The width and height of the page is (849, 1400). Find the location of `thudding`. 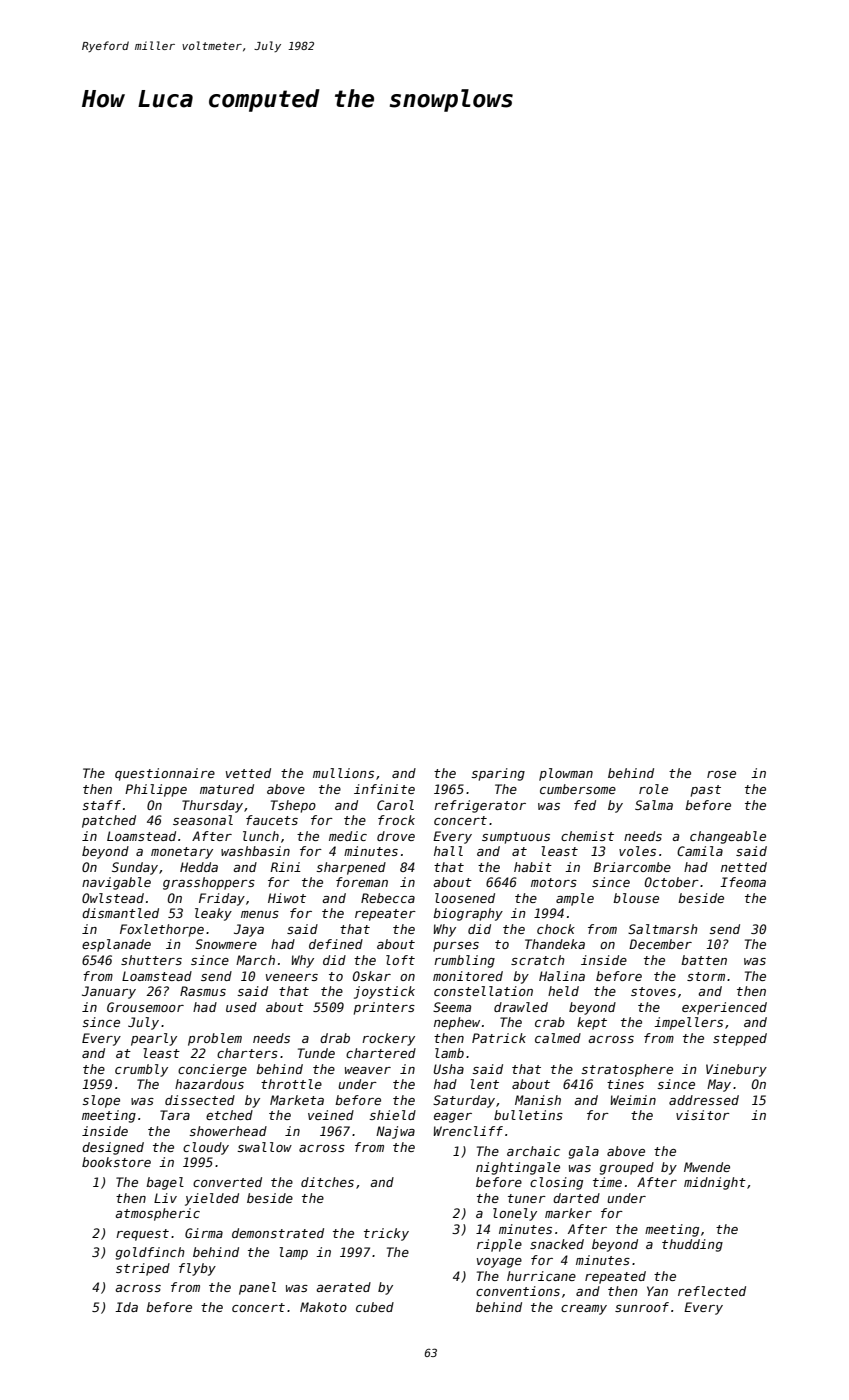

thudding is located at coordinates (692, 1245).
